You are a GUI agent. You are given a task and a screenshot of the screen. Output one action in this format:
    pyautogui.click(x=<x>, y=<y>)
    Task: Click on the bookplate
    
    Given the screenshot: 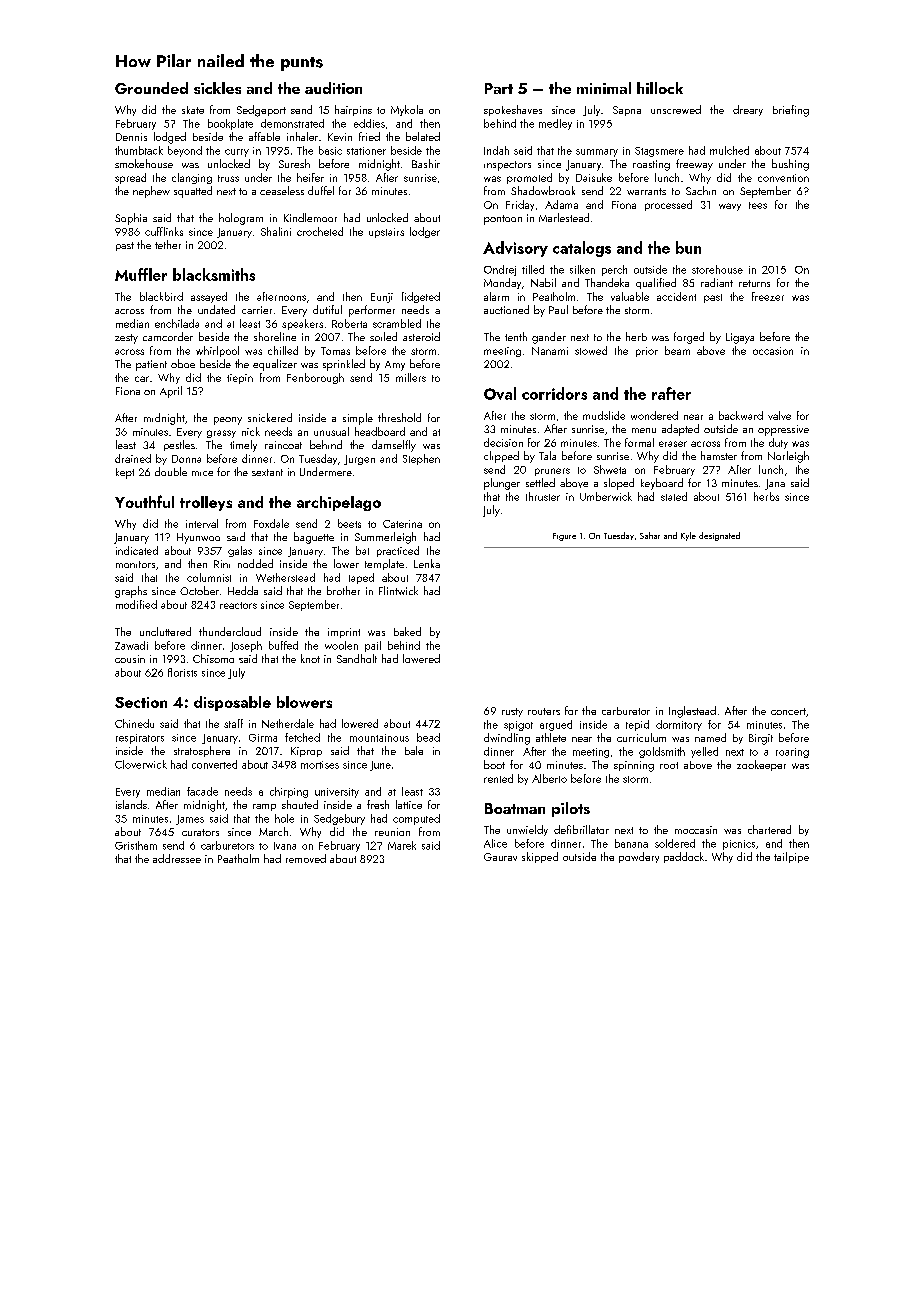 What is the action you would take?
    pyautogui.click(x=230, y=124)
